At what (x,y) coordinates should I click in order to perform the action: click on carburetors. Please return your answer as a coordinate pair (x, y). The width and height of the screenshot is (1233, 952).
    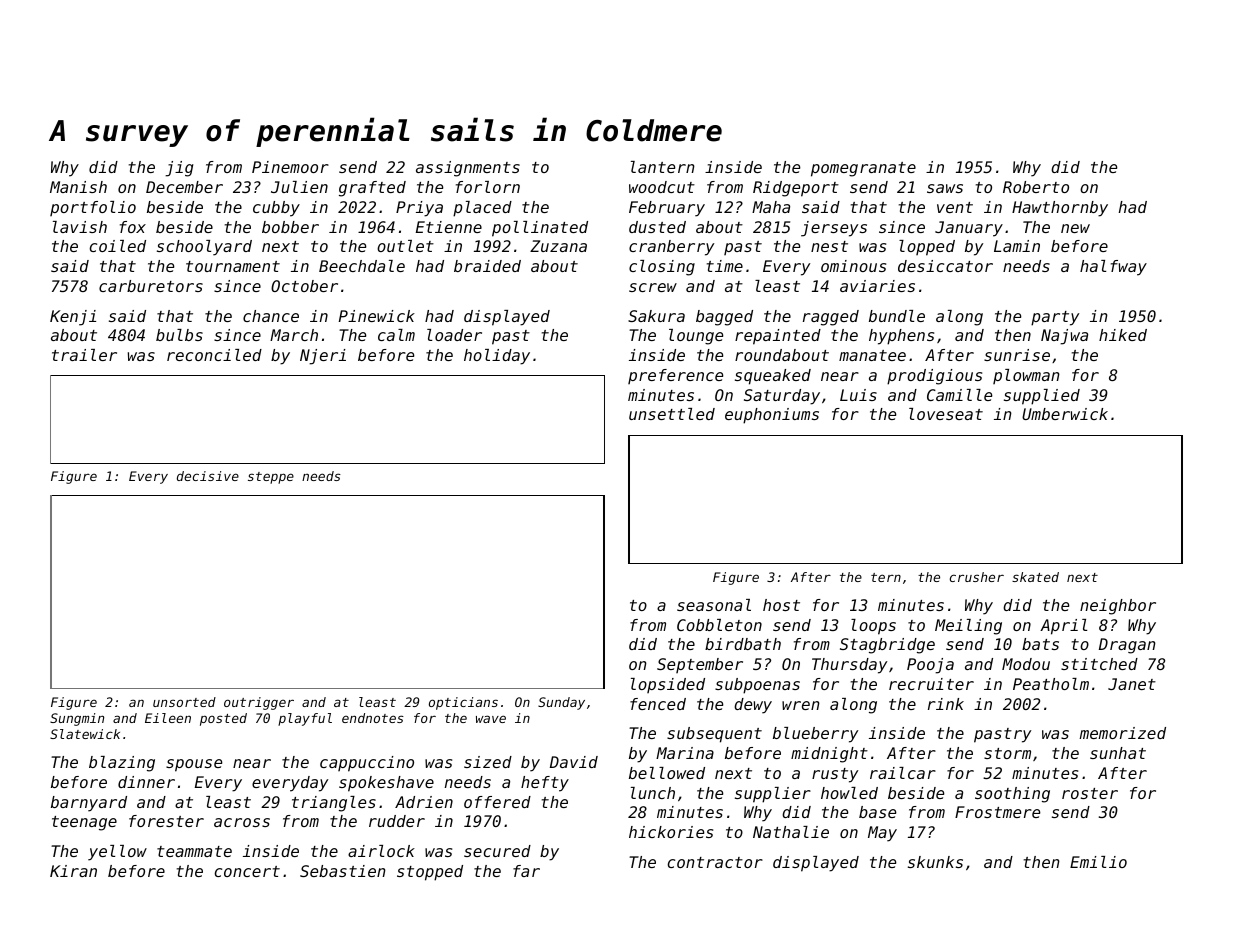
    Looking at the image, I should click on (151, 286).
